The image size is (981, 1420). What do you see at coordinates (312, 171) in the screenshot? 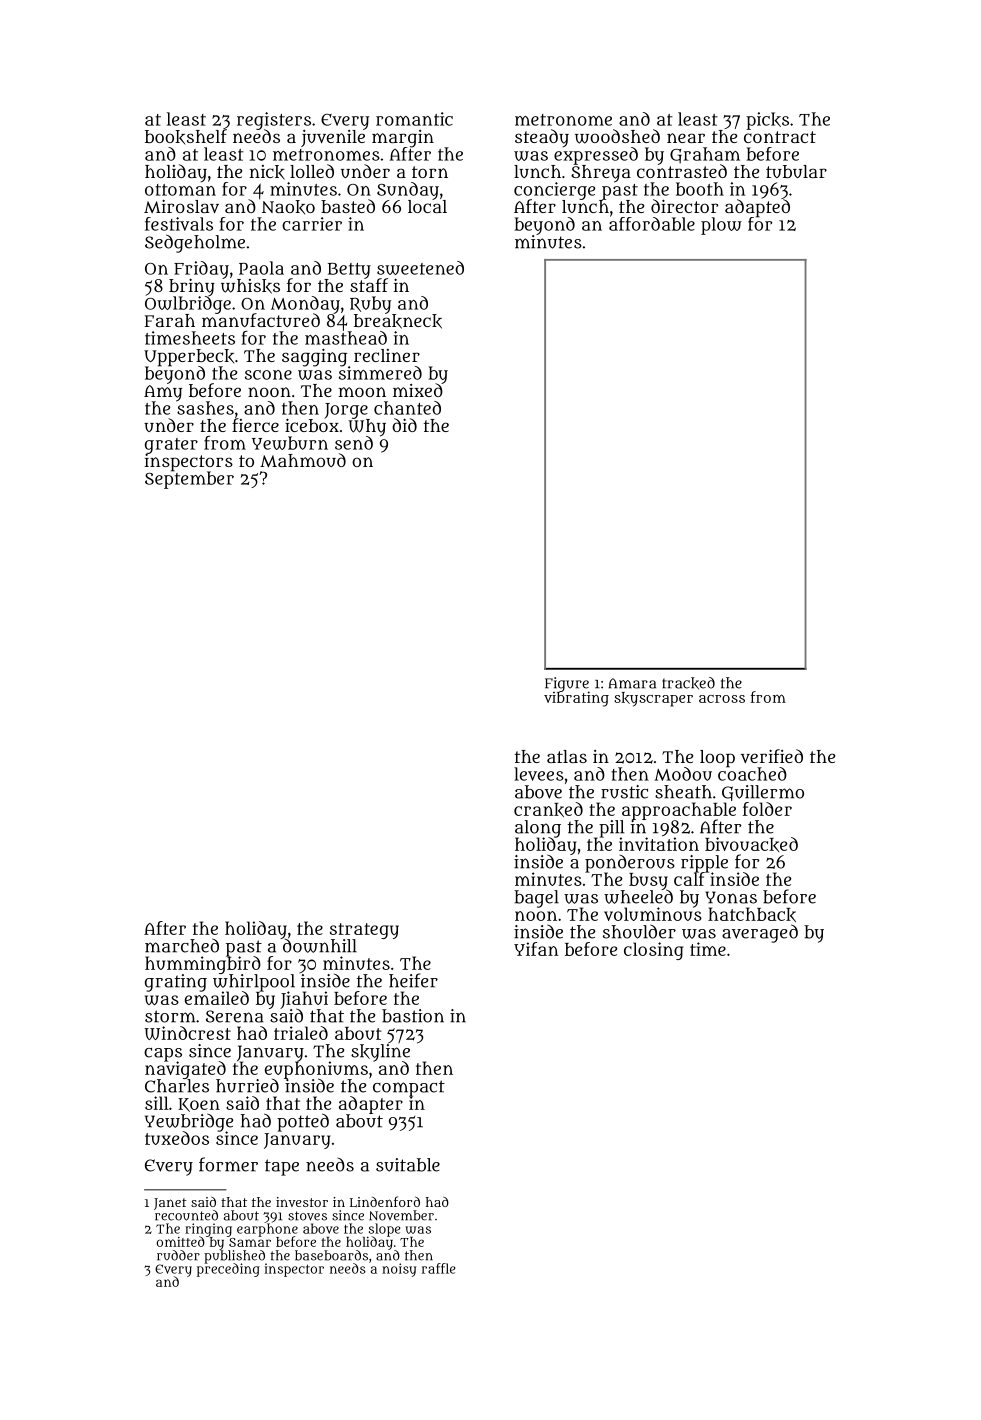
I see `lolled` at bounding box center [312, 171].
